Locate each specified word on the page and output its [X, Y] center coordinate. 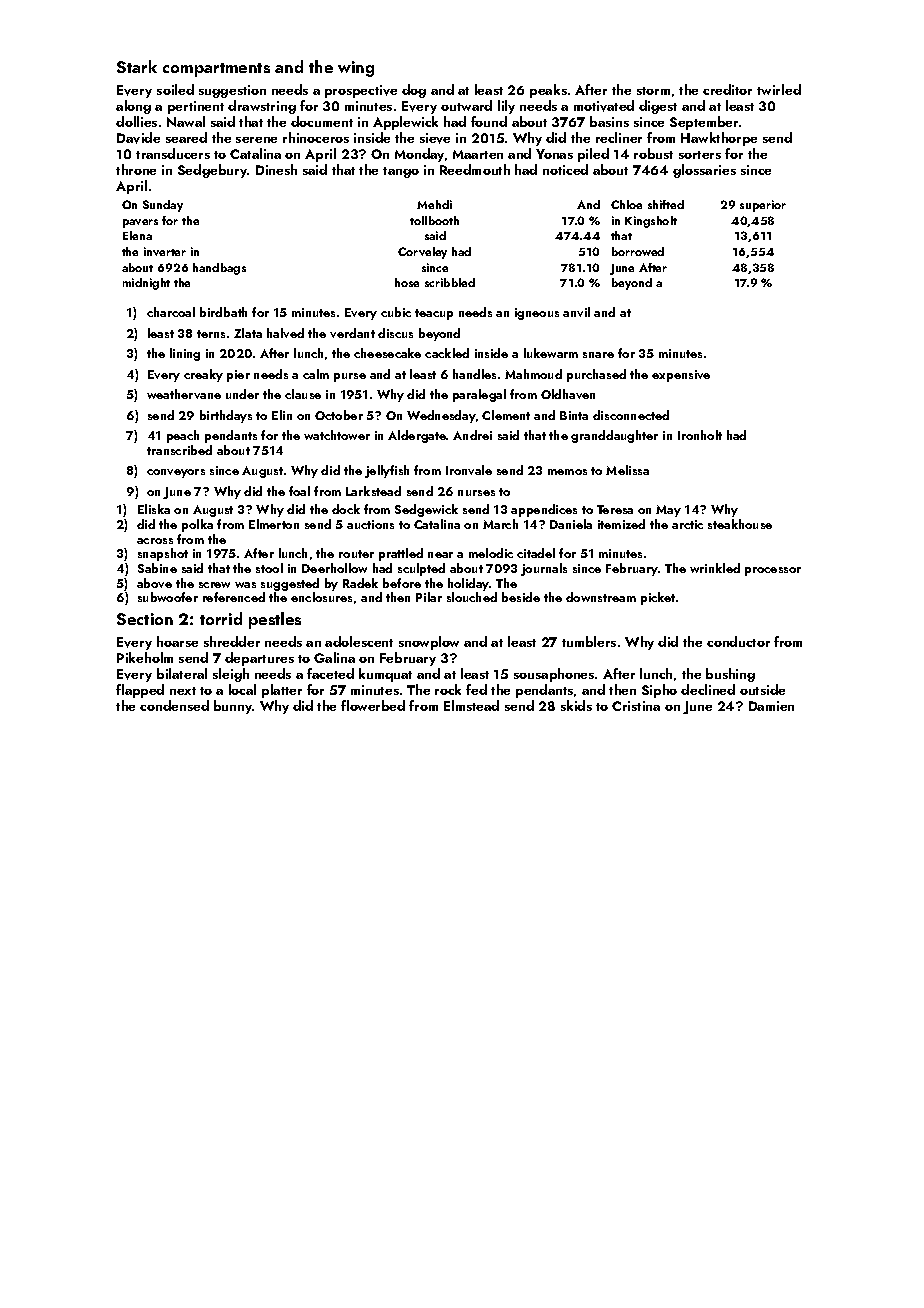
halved [285, 333]
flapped [140, 691]
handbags [219, 269]
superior [763, 206]
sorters [700, 155]
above [154, 583]
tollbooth [434, 220]
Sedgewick [426, 510]
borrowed [638, 251]
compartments [216, 70]
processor [773, 571]
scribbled [450, 282]
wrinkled [715, 568]
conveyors [176, 473]
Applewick [405, 123]
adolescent [359, 641]
